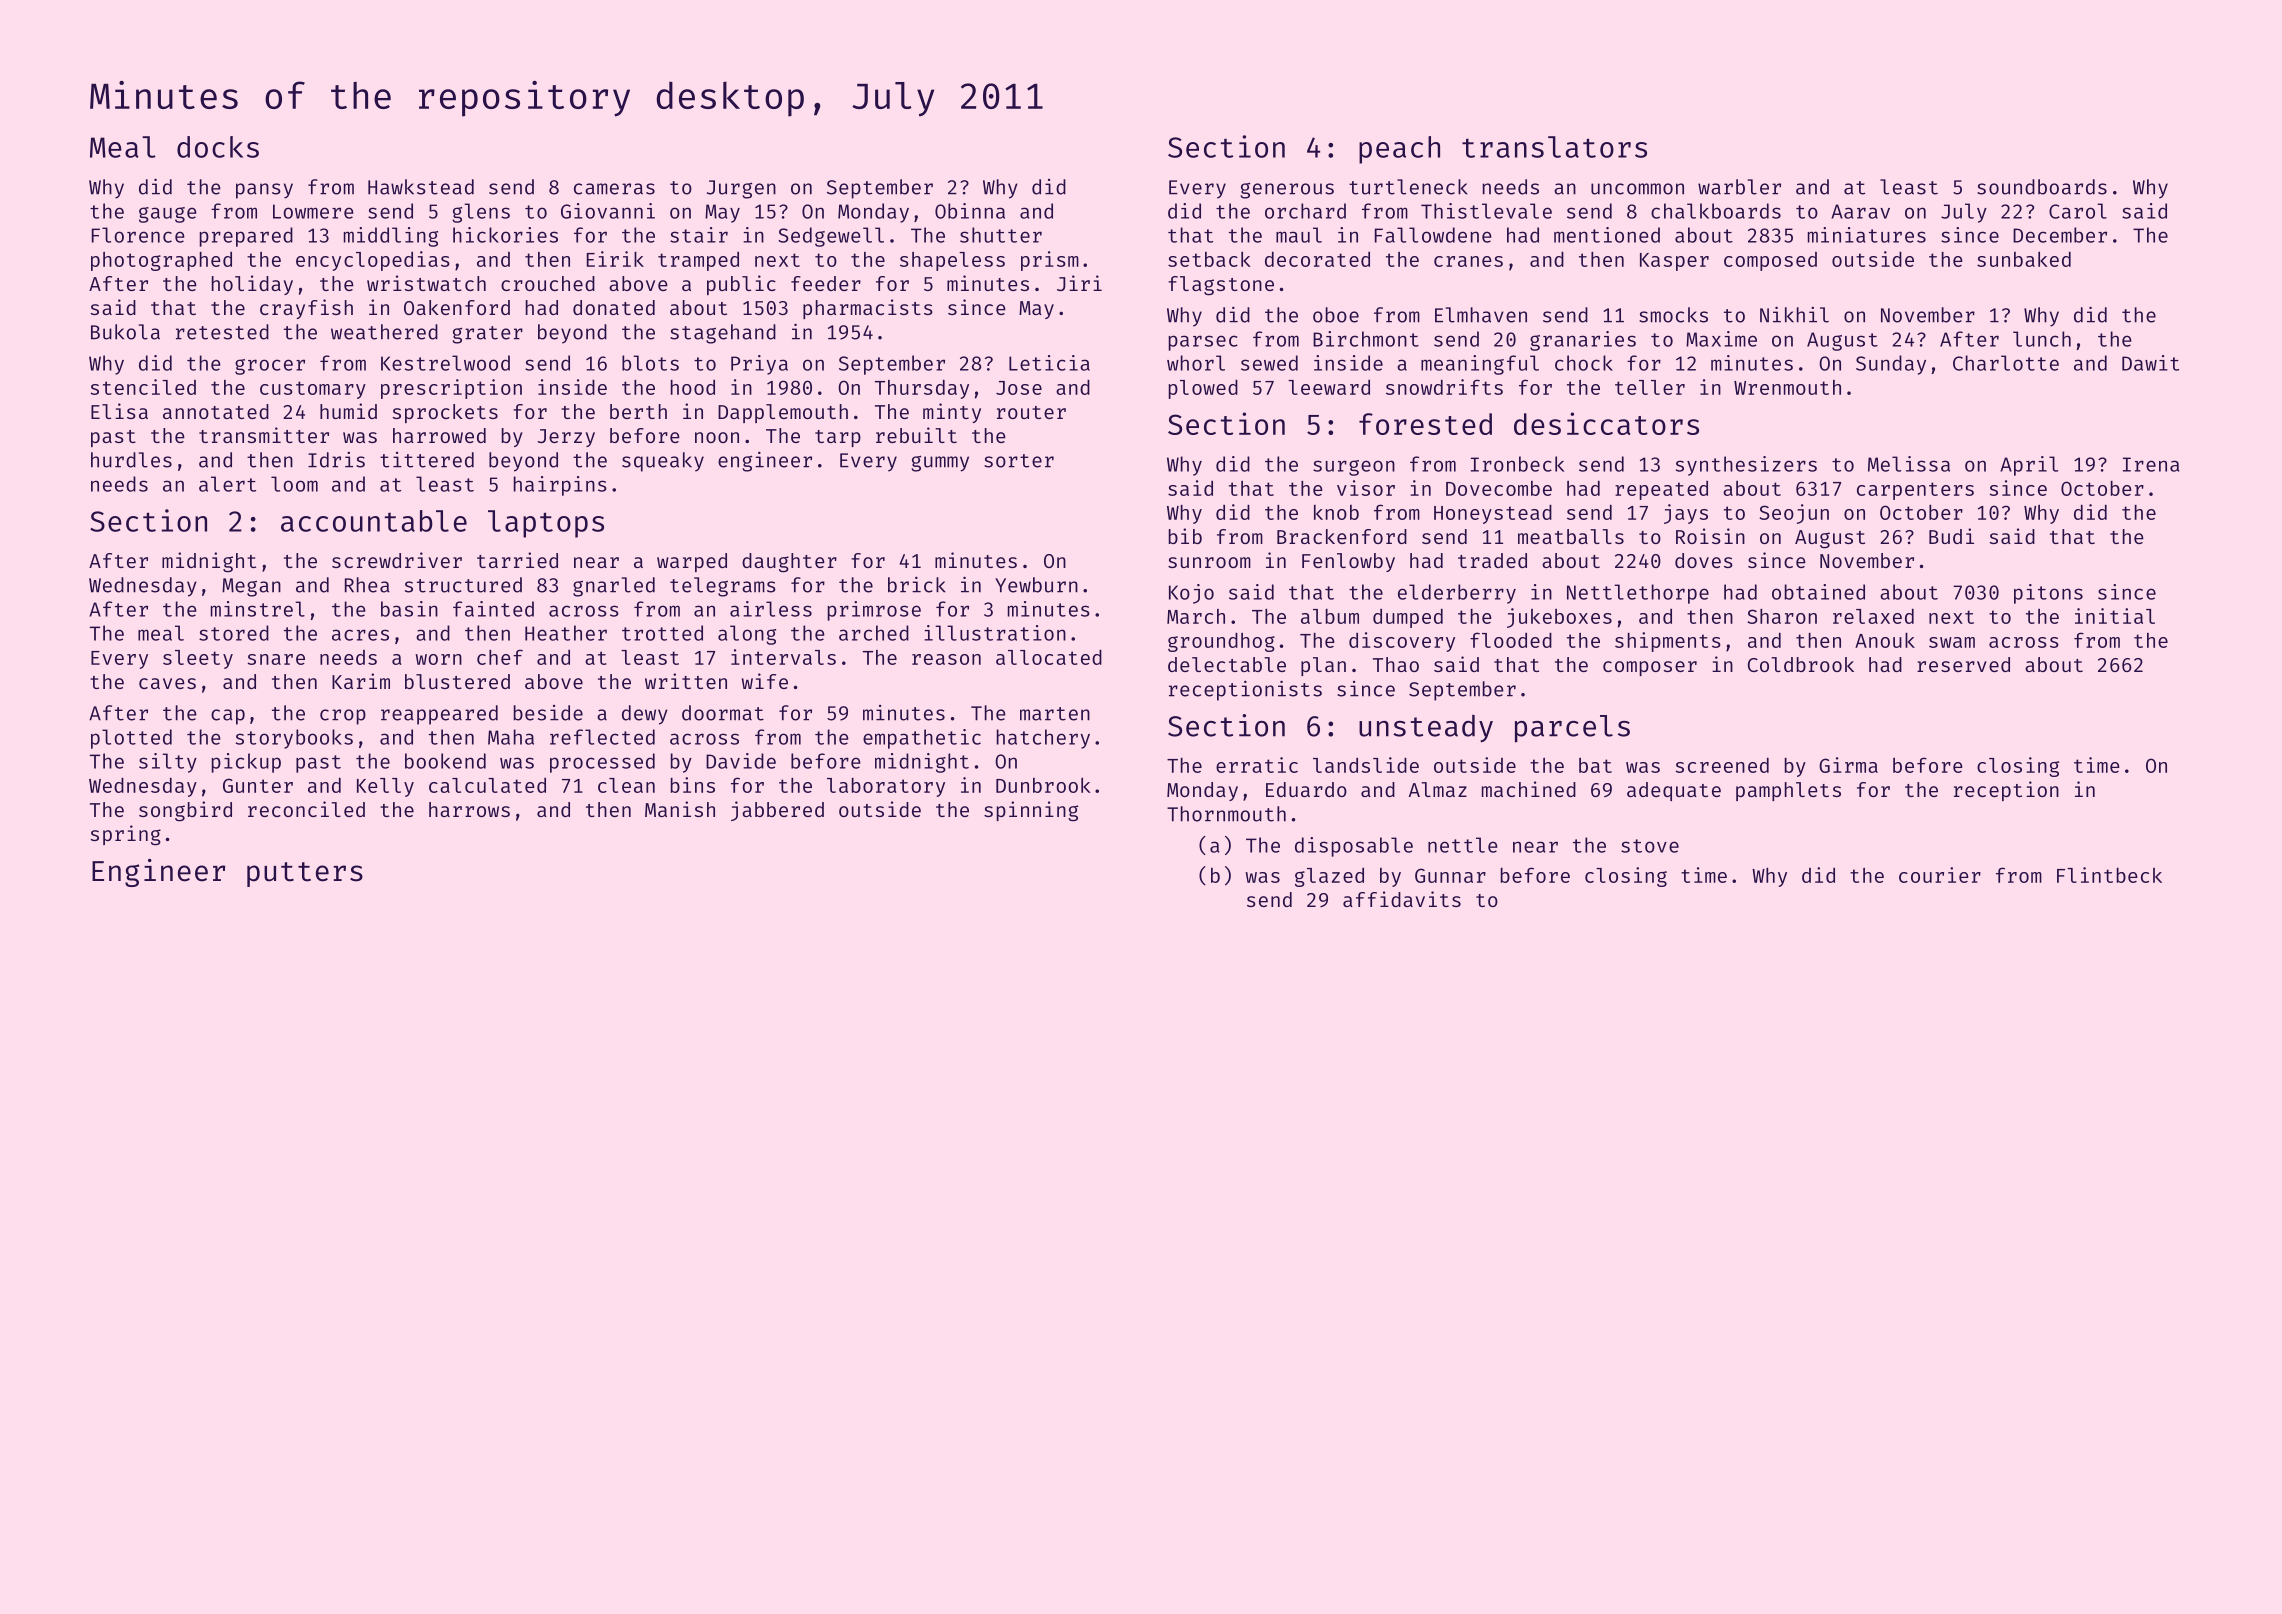  I want to click on peach, so click(1399, 150).
